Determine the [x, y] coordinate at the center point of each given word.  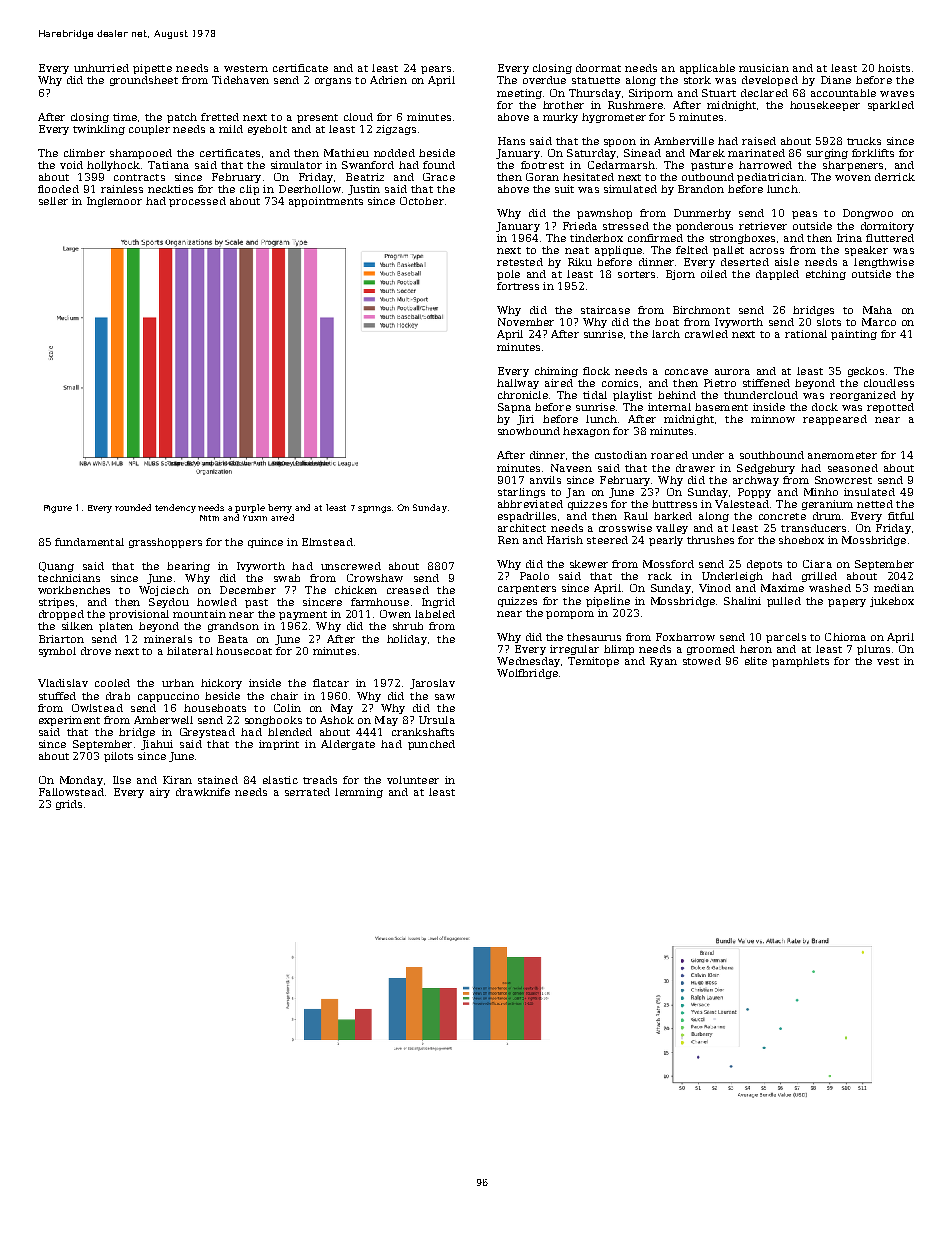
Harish [565, 540]
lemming [359, 793]
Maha [877, 310]
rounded [133, 507]
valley [672, 529]
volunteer [413, 780]
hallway [518, 384]
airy [160, 793]
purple [250, 508]
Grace [439, 177]
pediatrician [770, 178]
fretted [220, 117]
